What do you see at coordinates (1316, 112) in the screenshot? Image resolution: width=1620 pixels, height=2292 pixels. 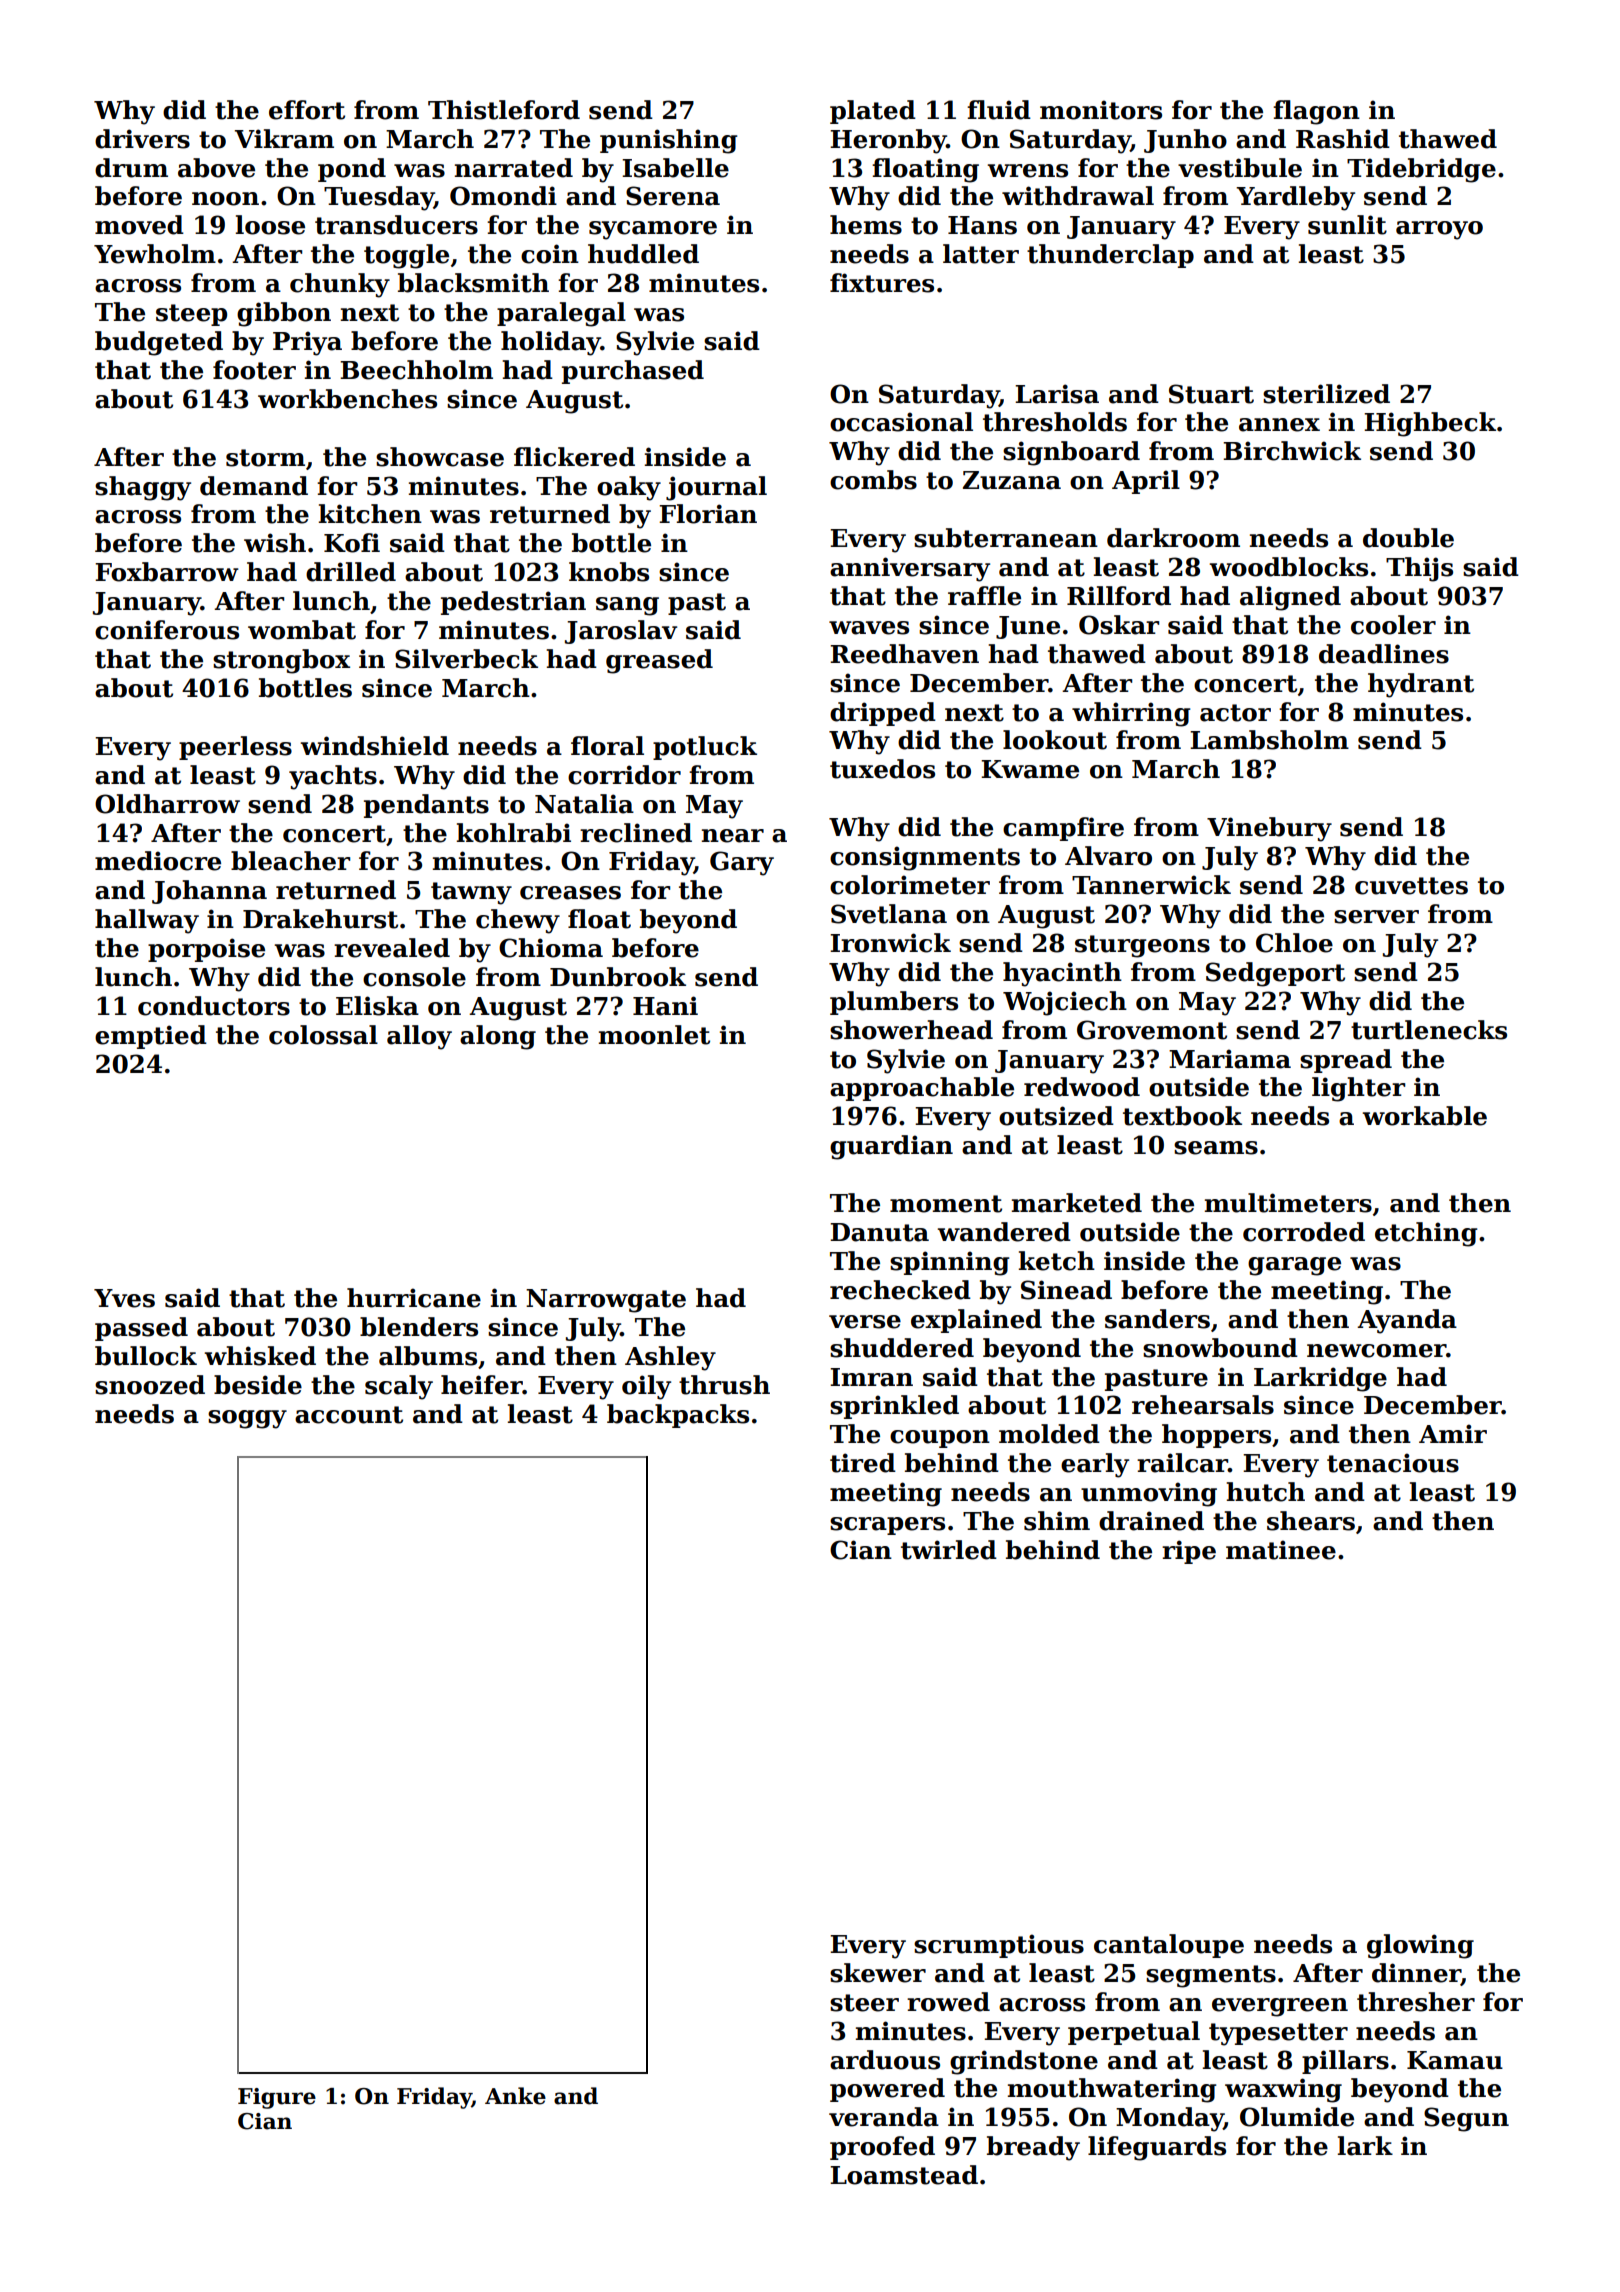 I see `flagon` at bounding box center [1316, 112].
